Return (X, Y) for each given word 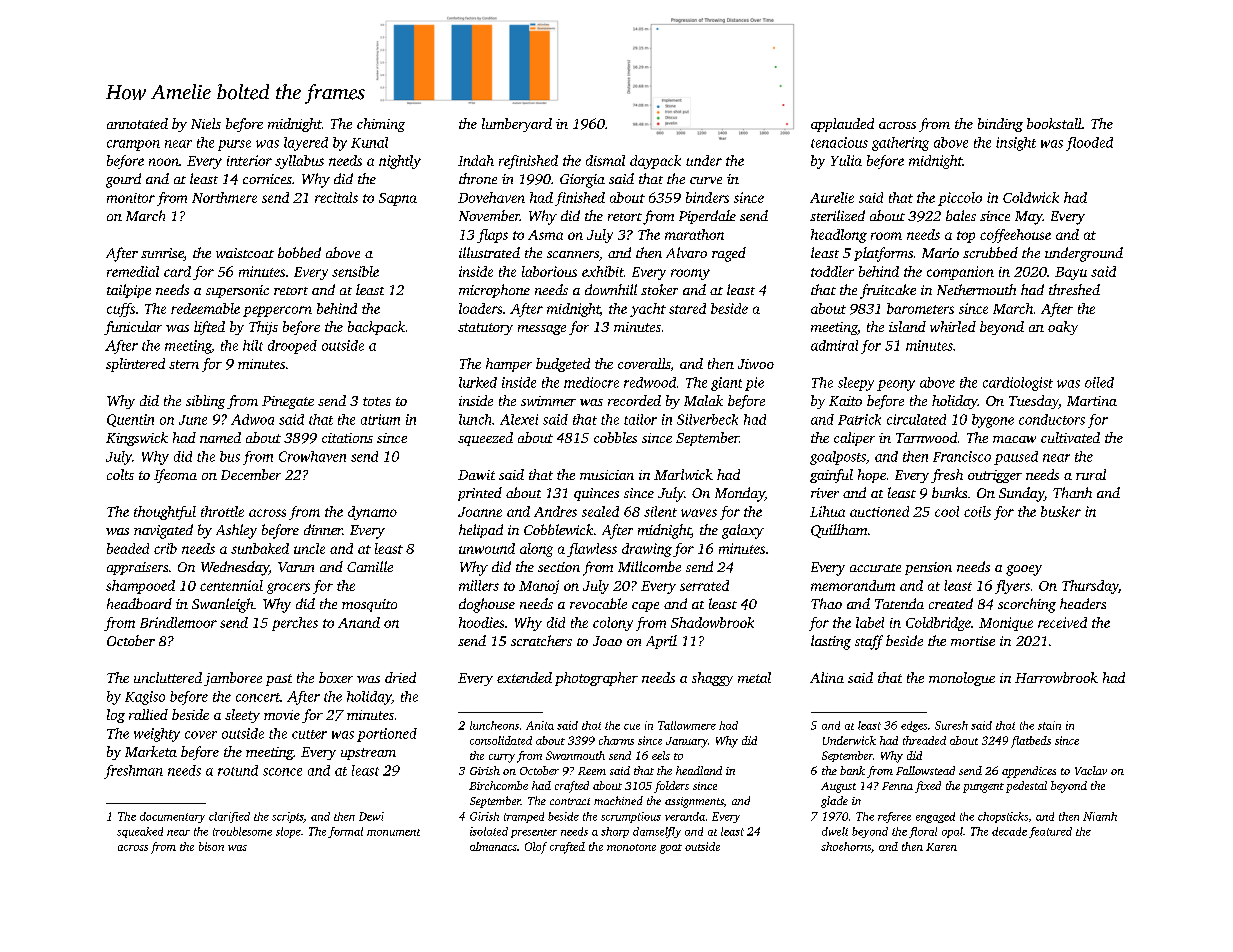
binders (707, 197)
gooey (1024, 570)
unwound (487, 548)
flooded (1089, 144)
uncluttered (168, 677)
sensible (355, 271)
